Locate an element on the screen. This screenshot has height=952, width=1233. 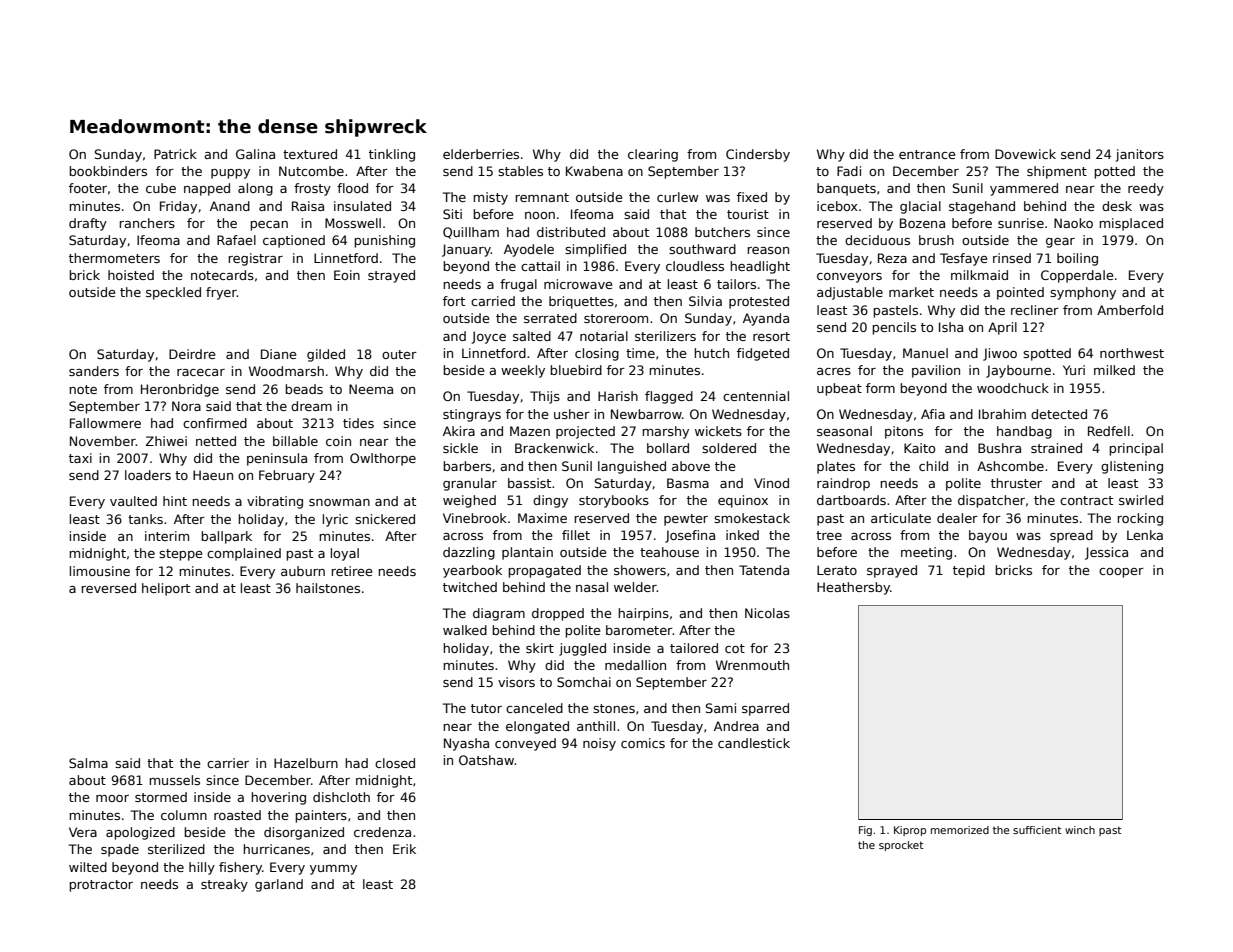
clearing is located at coordinates (653, 155).
